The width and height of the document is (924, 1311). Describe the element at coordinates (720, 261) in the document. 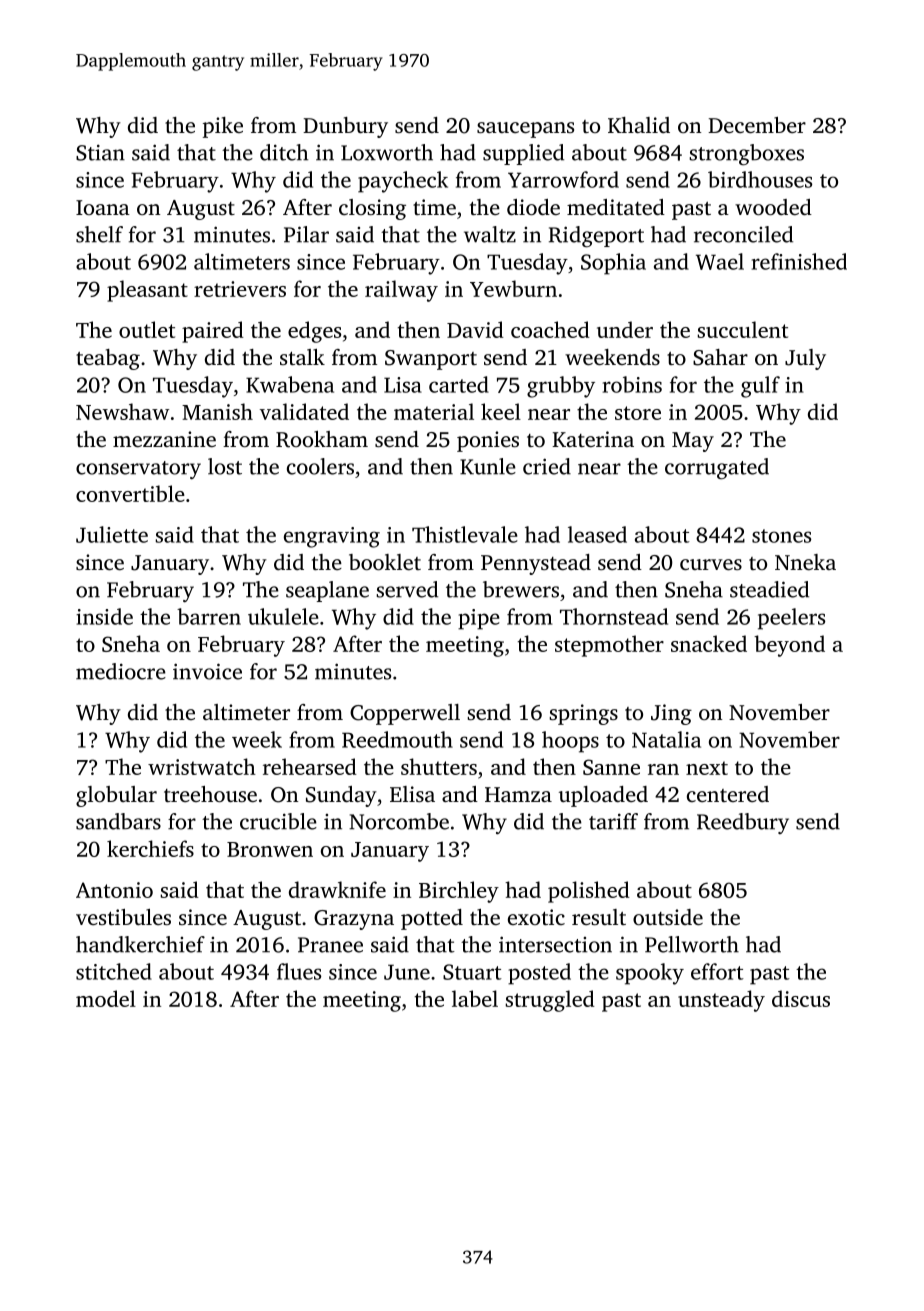

I see `Wael` at that location.
